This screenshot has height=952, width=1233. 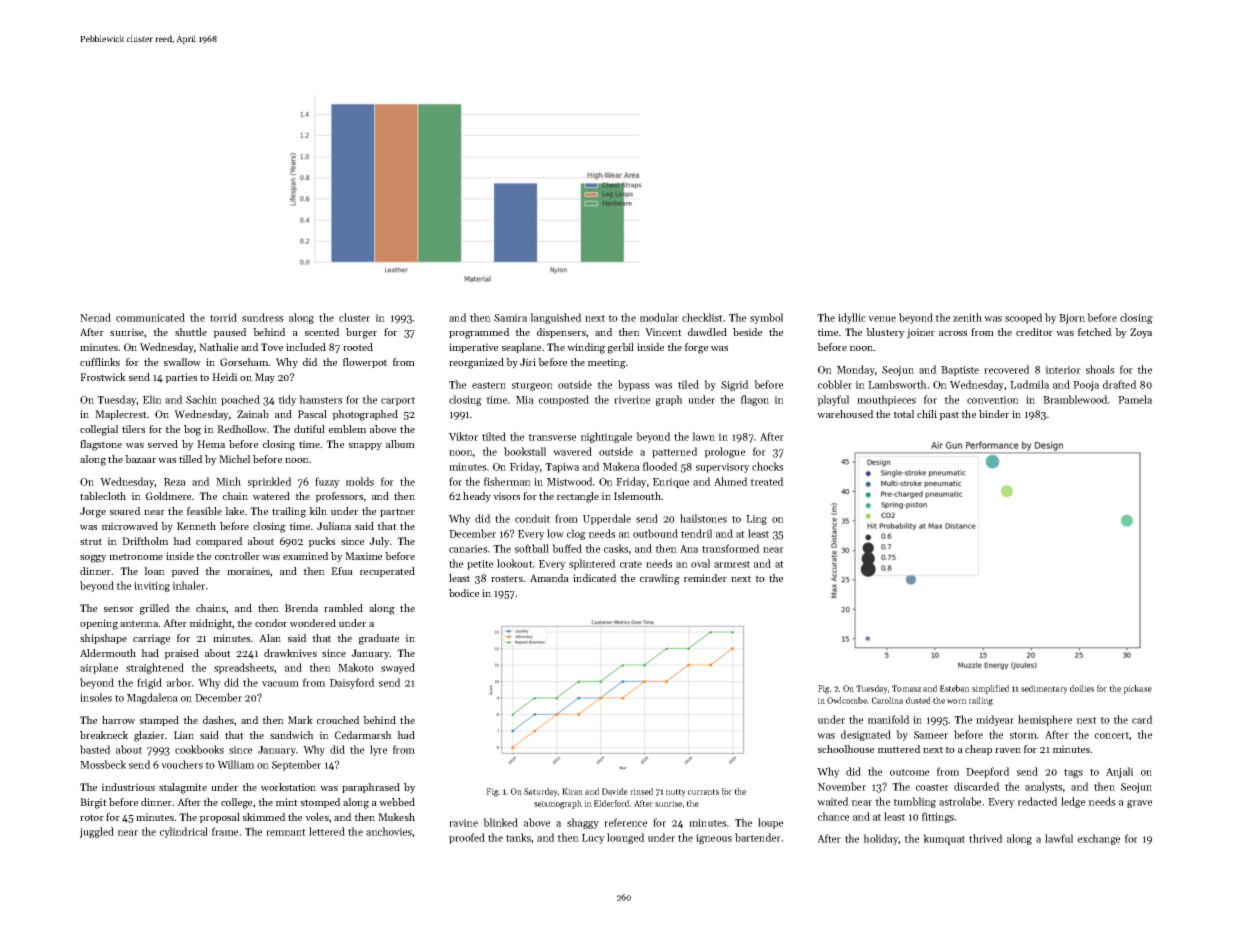 I want to click on total, so click(x=903, y=414).
